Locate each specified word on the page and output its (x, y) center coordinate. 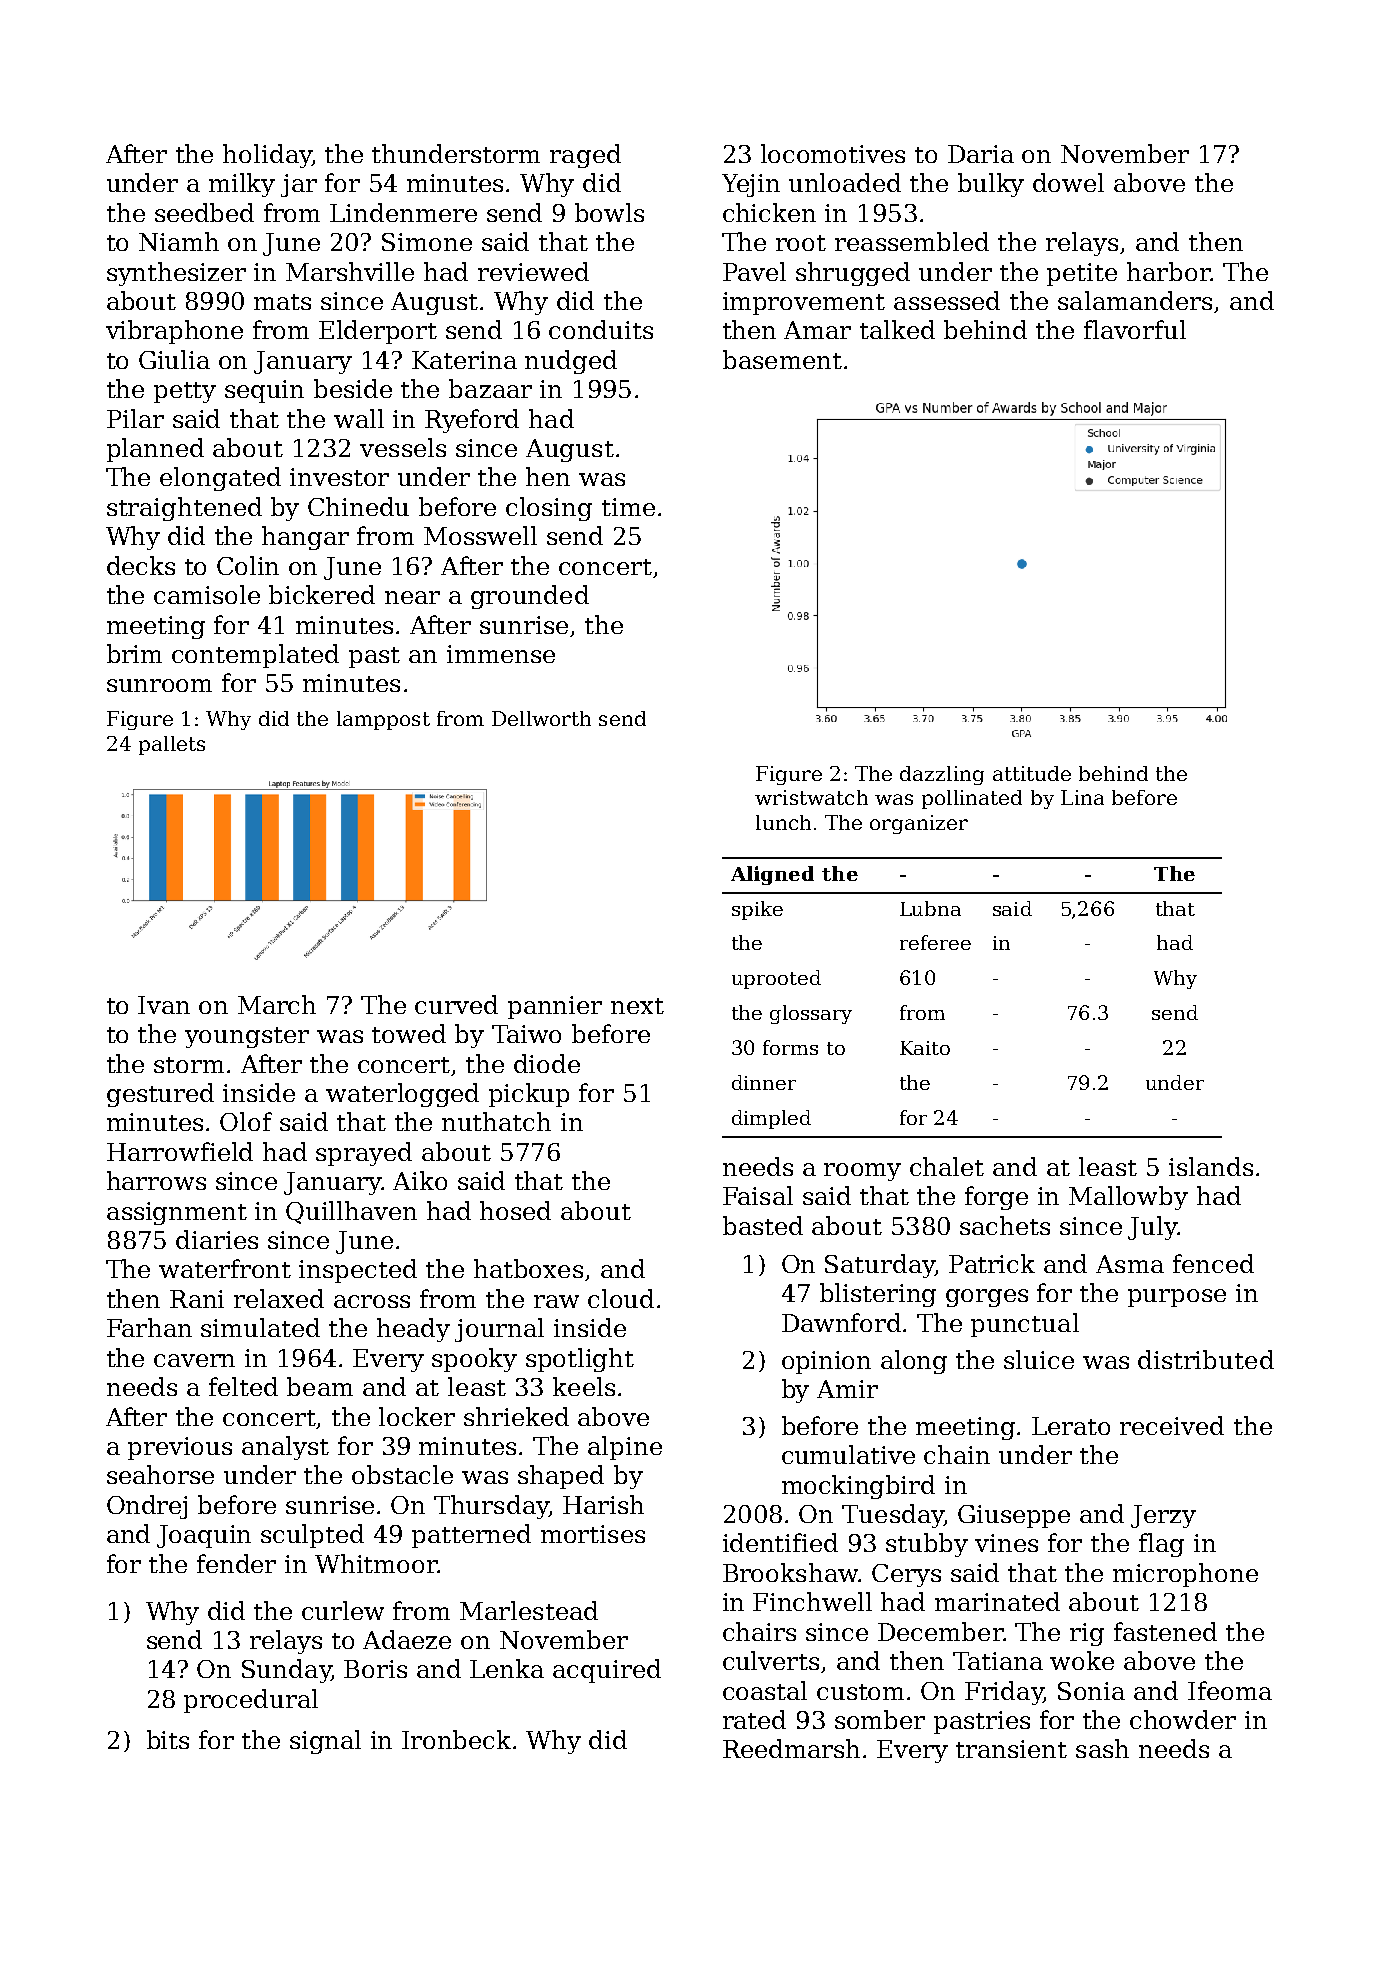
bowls (609, 212)
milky (242, 185)
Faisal (758, 1195)
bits (168, 1739)
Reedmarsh (791, 1748)
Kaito (925, 1048)
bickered (322, 594)
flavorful (1135, 329)
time (628, 507)
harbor (1168, 271)
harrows (156, 1180)
